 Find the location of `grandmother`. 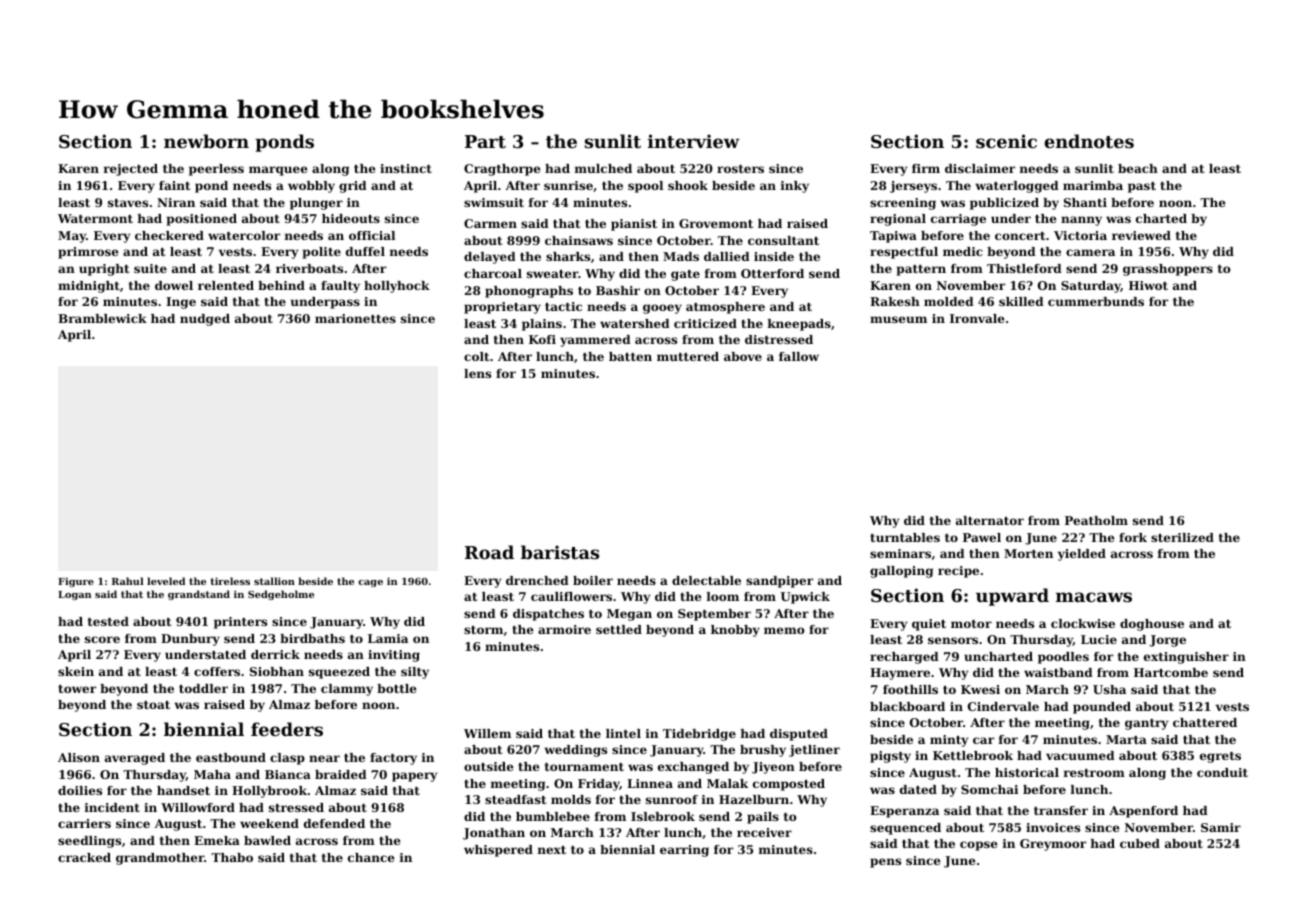

grandmother is located at coordinates (160, 859).
